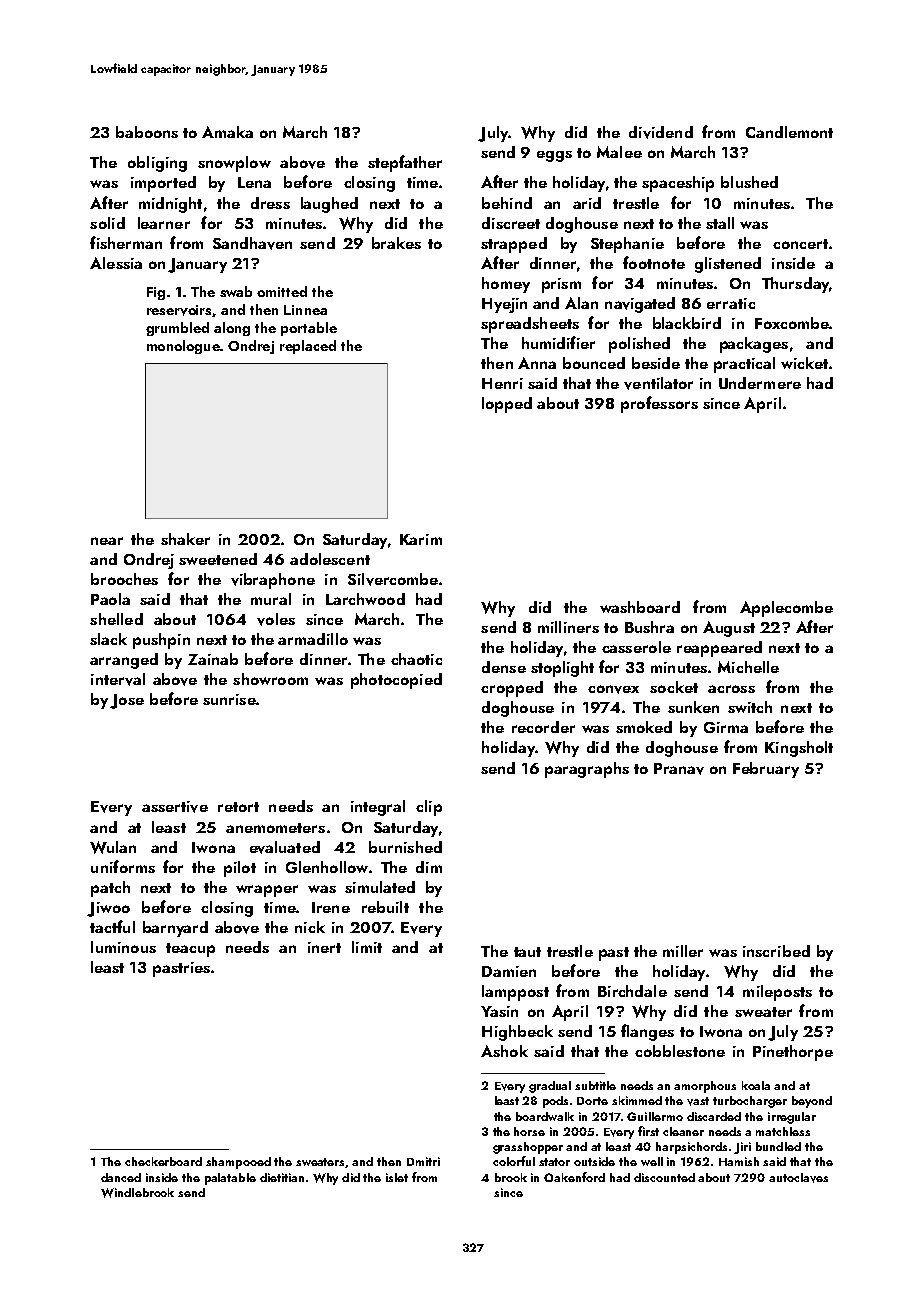 The width and height of the screenshot is (924, 1308). What do you see at coordinates (185, 539) in the screenshot?
I see `shaker` at bounding box center [185, 539].
